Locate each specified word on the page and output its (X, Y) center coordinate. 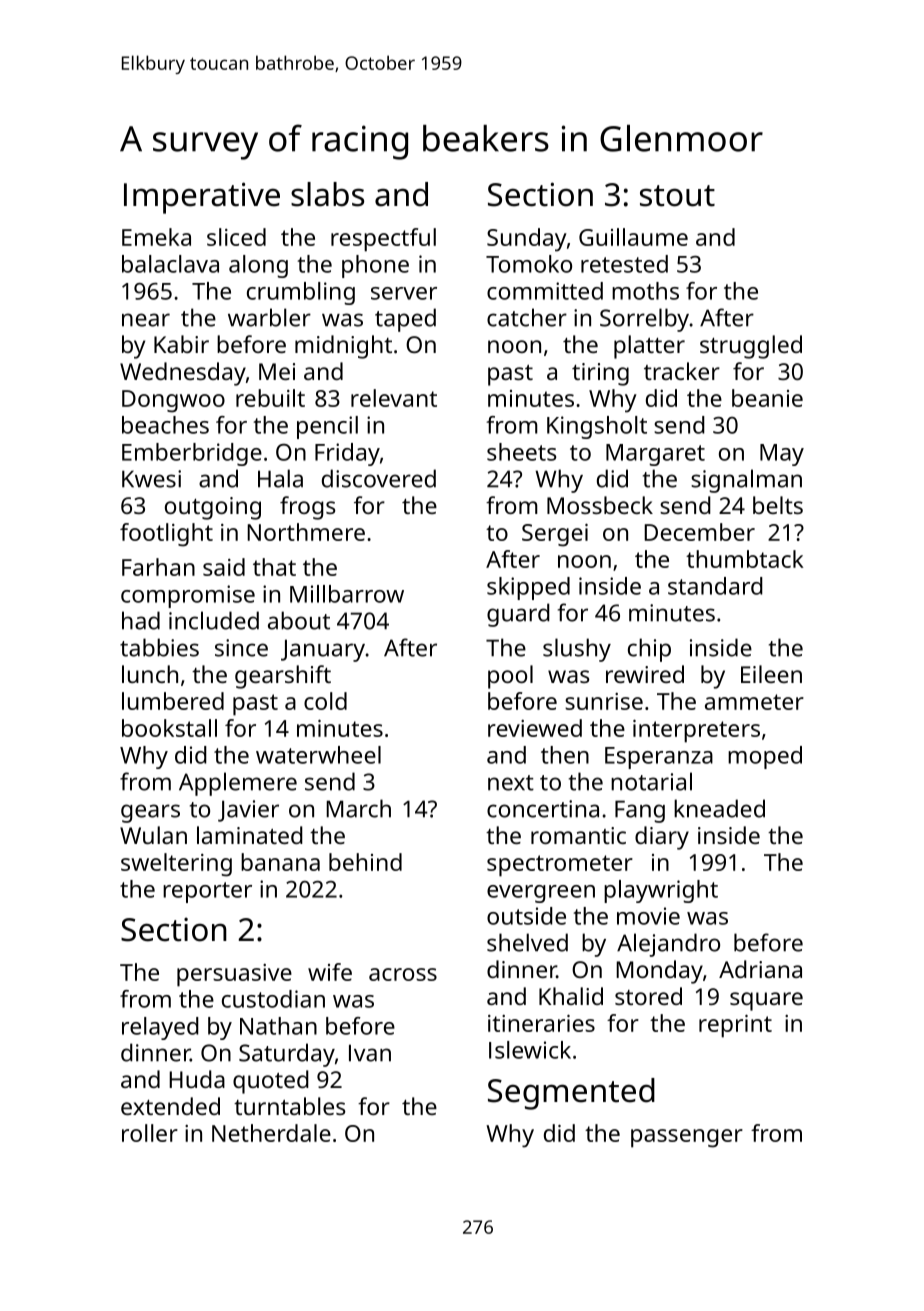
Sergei (555, 535)
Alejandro (668, 945)
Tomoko (529, 264)
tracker (682, 371)
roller (150, 1133)
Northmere (306, 532)
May (782, 455)
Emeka (156, 237)
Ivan (370, 1053)
